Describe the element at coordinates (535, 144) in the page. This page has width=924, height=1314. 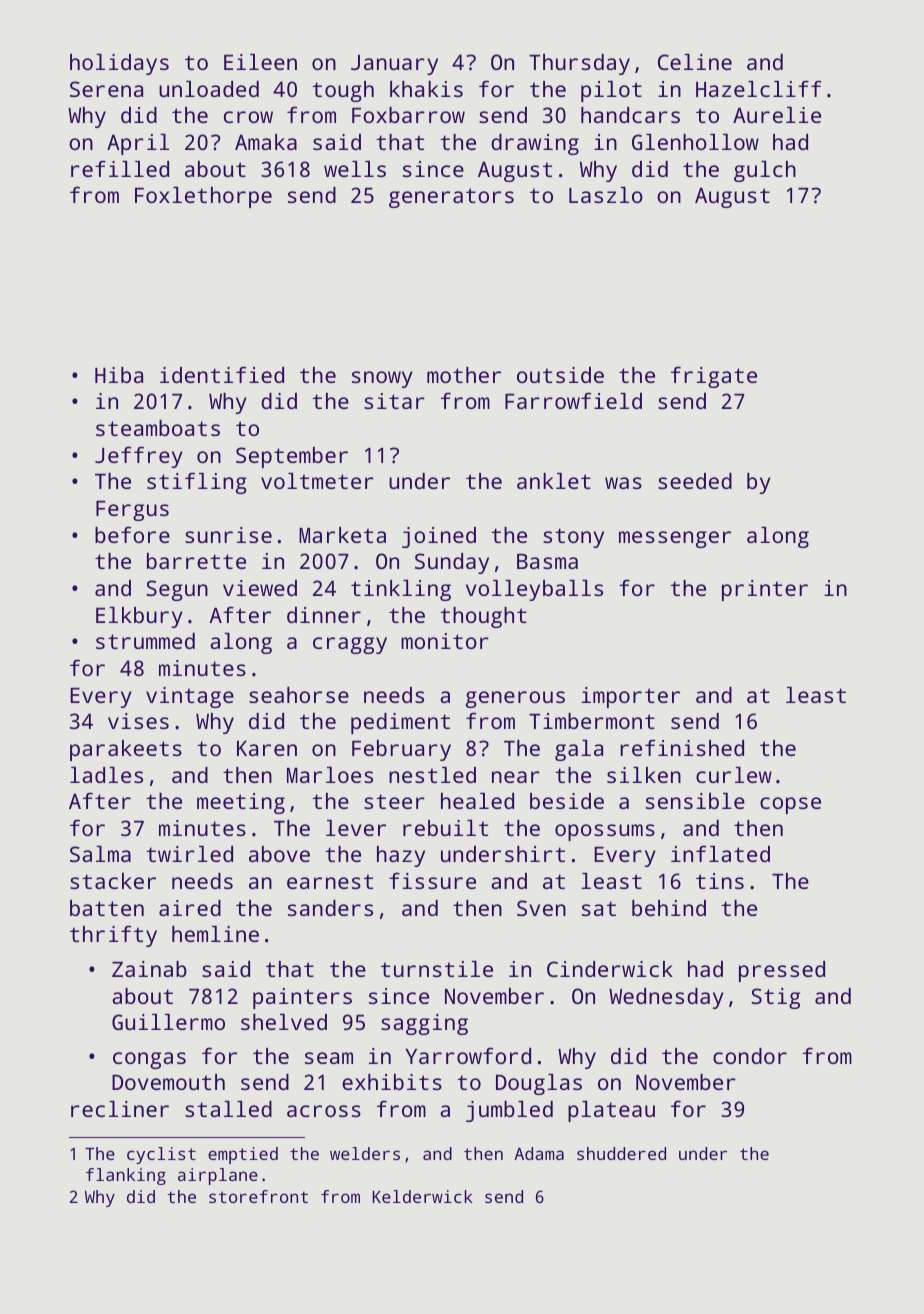
I see `drawing` at that location.
